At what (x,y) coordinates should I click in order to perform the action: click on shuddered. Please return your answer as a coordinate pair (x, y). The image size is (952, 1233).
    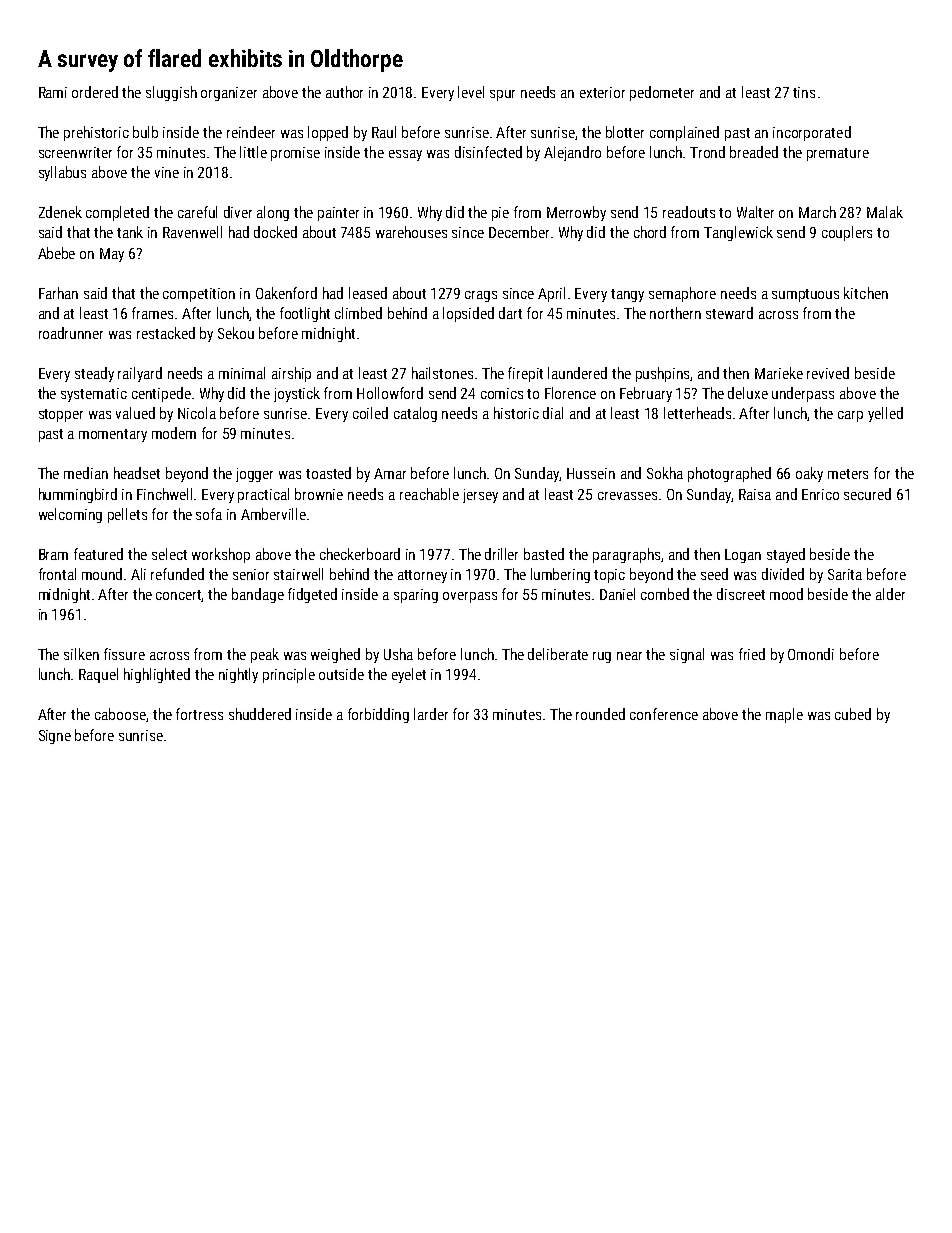
    Looking at the image, I should click on (260, 714).
